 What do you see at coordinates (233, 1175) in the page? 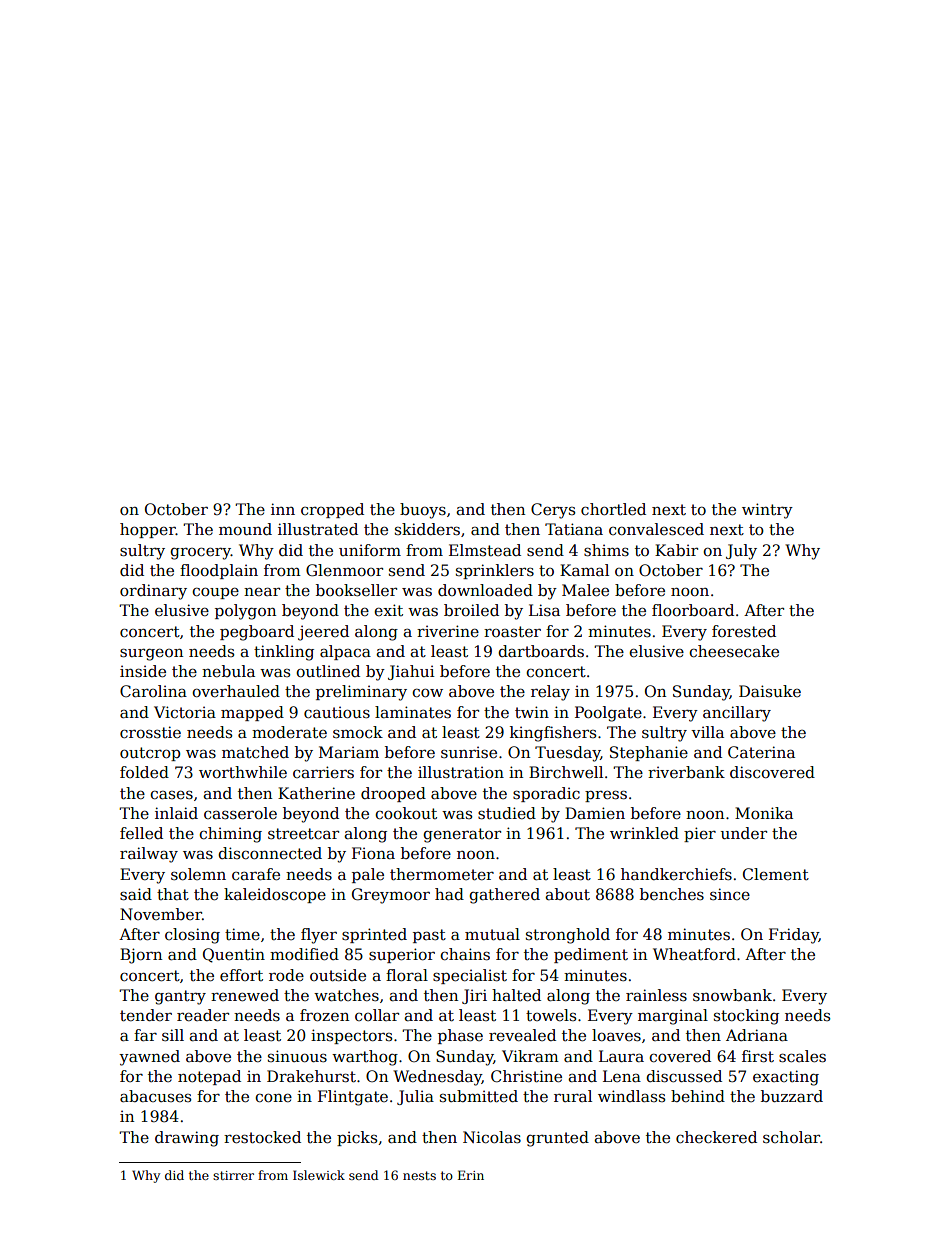
I see `stirrer` at bounding box center [233, 1175].
